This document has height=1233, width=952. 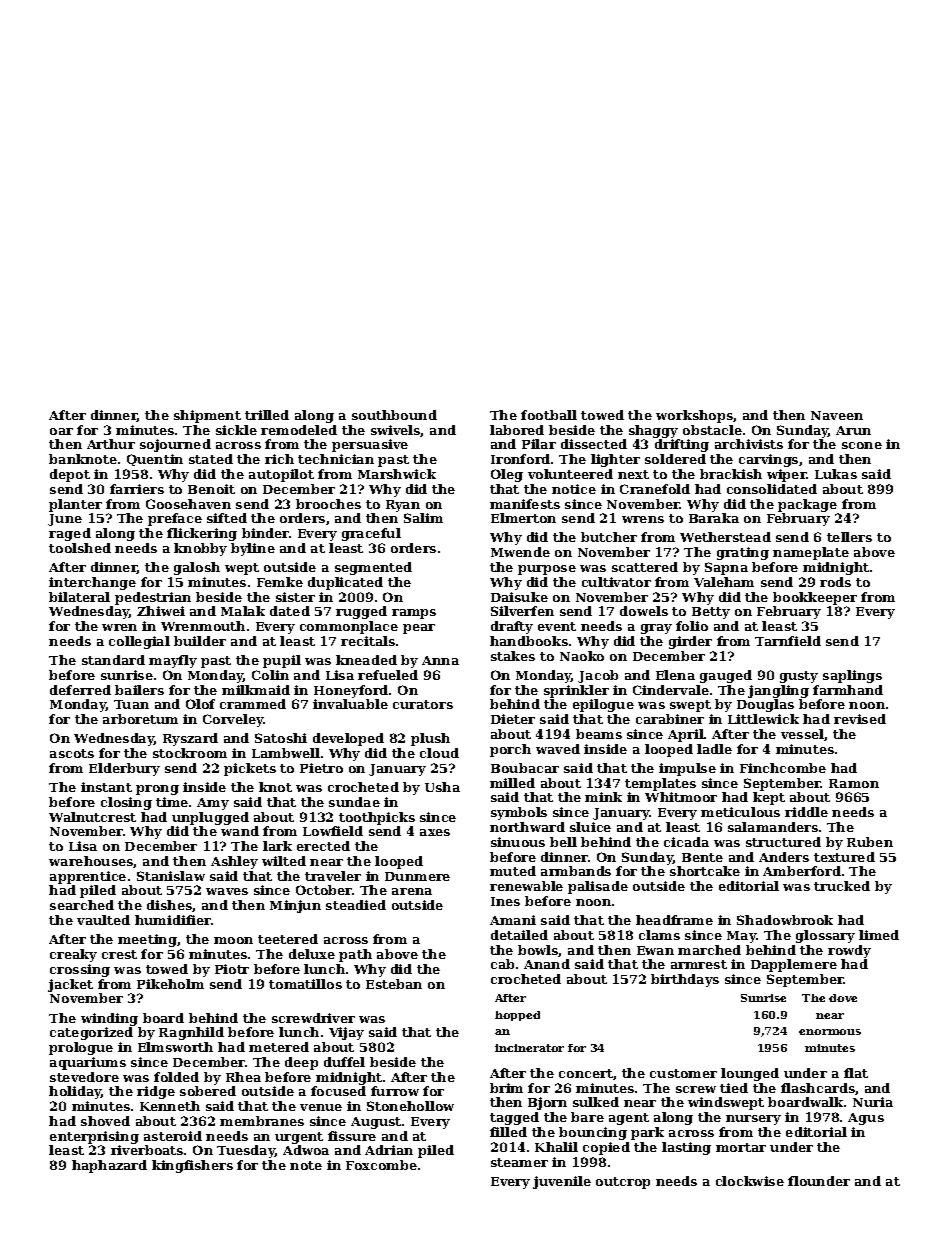 I want to click on bookkeeper, so click(x=815, y=598).
